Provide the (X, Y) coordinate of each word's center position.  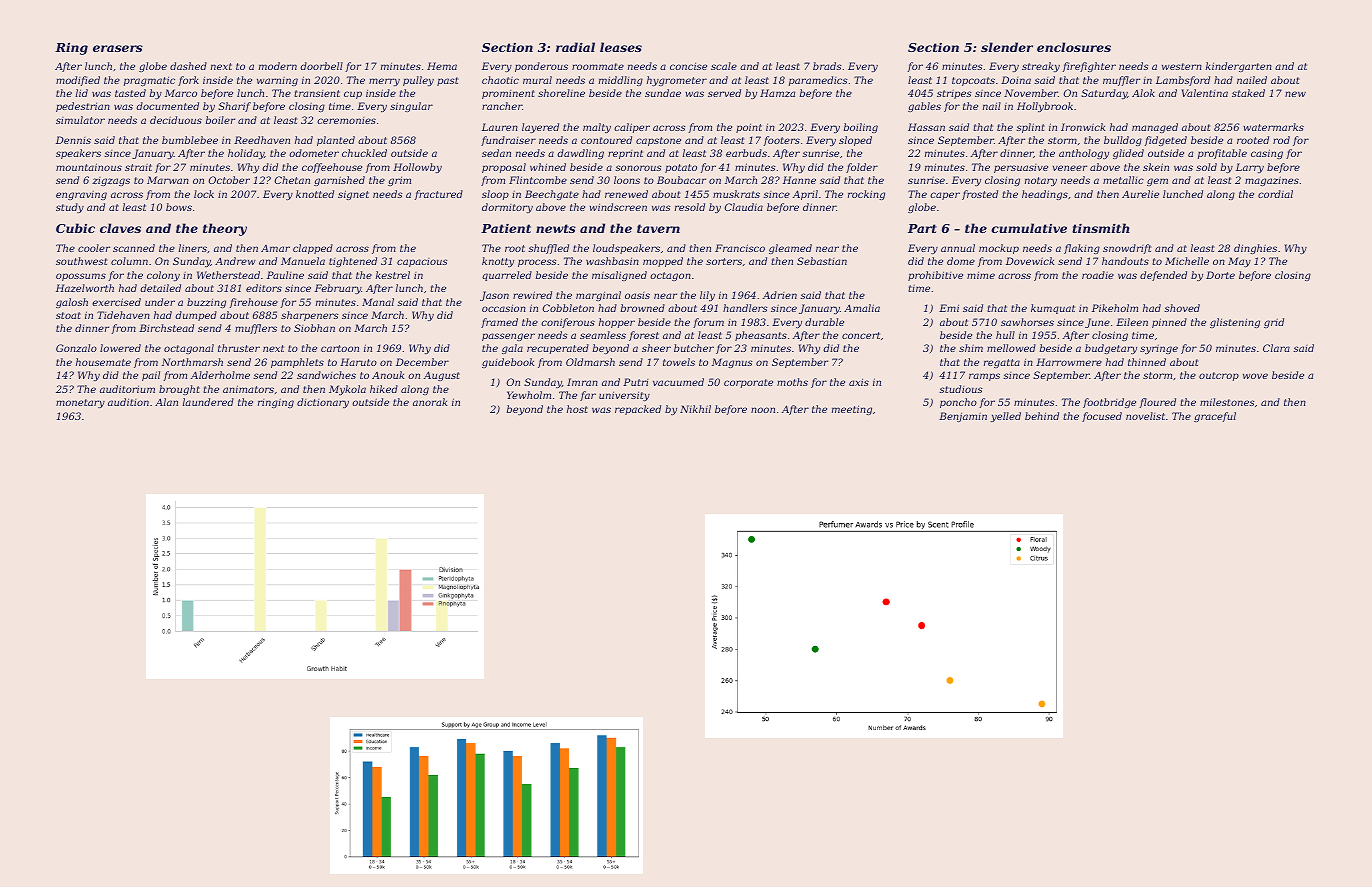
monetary (80, 403)
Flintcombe (538, 180)
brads (827, 66)
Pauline (285, 275)
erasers (118, 48)
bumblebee (190, 140)
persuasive (1021, 168)
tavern (658, 228)
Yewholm (529, 395)
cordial (1275, 194)
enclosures (1074, 47)
